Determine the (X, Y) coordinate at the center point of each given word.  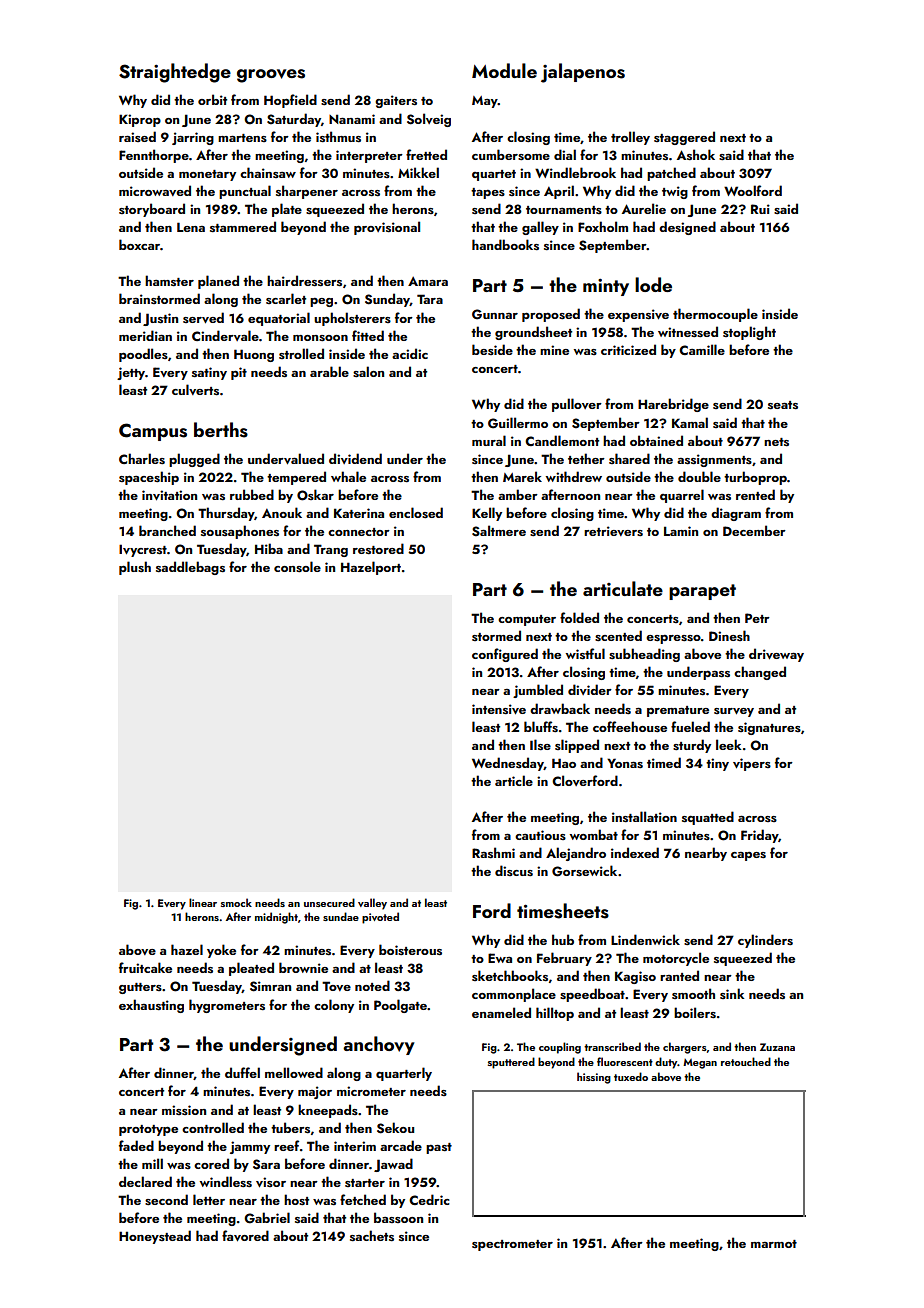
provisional (387, 228)
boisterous (410, 950)
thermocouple (715, 315)
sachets (372, 1236)
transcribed (612, 1046)
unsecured (329, 902)
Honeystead (155, 1237)
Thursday (226, 514)
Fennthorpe (154, 156)
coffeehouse (630, 727)
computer (527, 620)
